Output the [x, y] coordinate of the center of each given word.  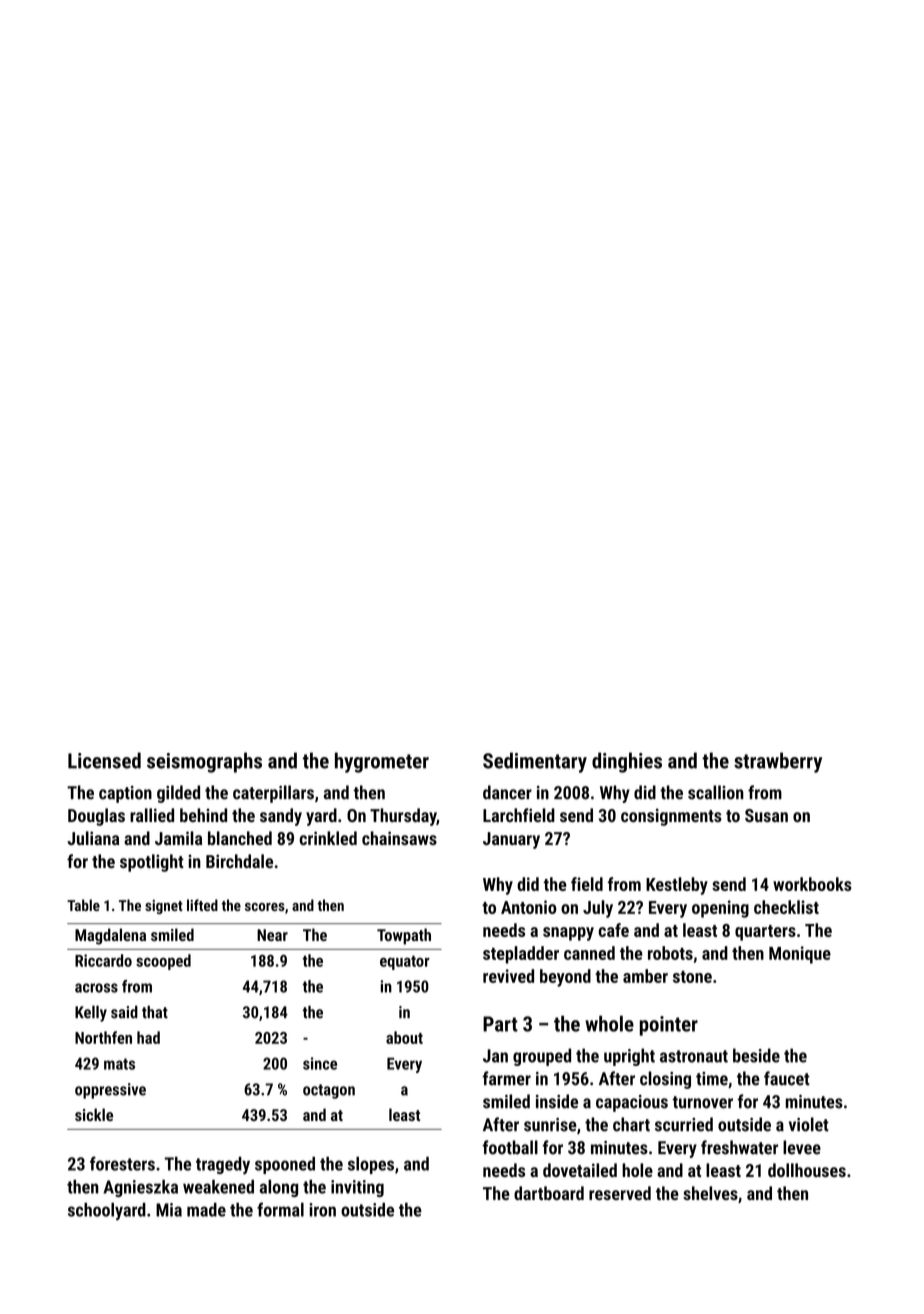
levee [802, 1147]
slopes [371, 1165]
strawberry [778, 762]
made [206, 1210]
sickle [94, 1114]
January [511, 840]
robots [670, 953]
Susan [766, 815]
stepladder [521, 955]
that [155, 1012]
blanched [240, 838]
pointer [669, 1026]
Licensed [104, 760]
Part [500, 1024]
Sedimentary [535, 762]
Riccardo [103, 960]
